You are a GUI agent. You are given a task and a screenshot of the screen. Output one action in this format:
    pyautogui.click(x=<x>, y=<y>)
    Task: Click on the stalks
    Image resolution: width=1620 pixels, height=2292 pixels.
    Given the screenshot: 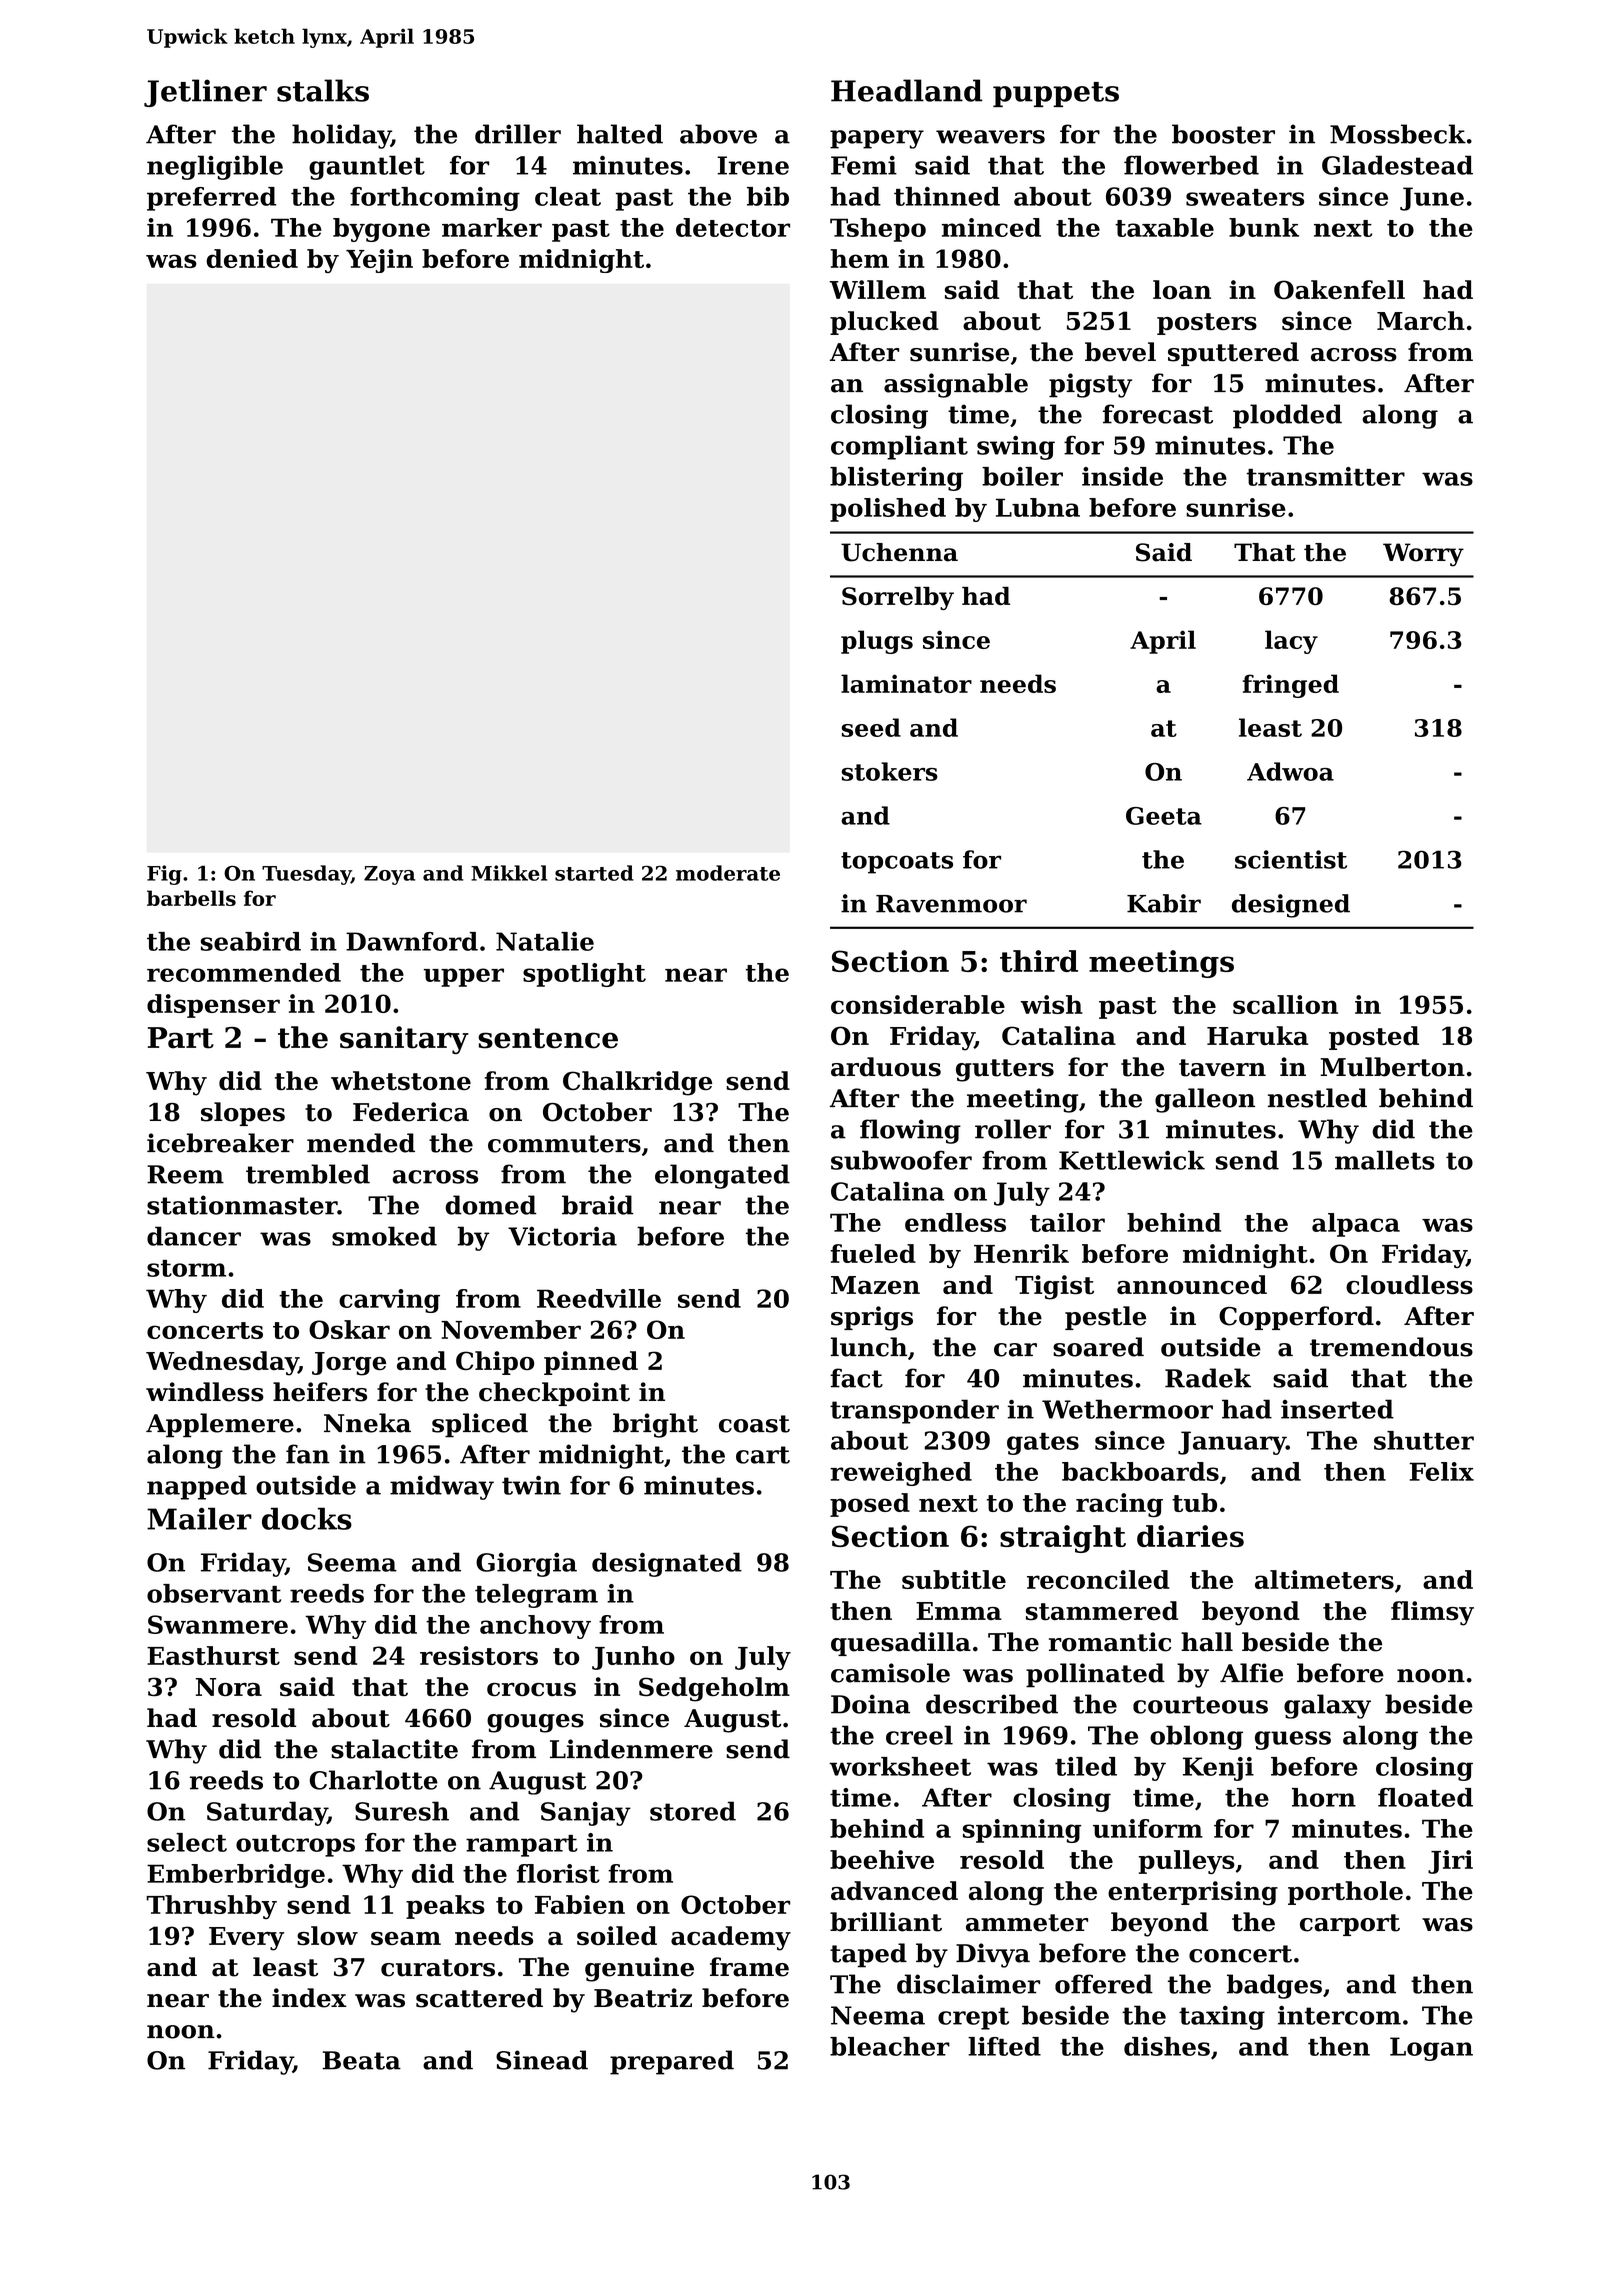 What is the action you would take?
    pyautogui.click(x=323, y=90)
